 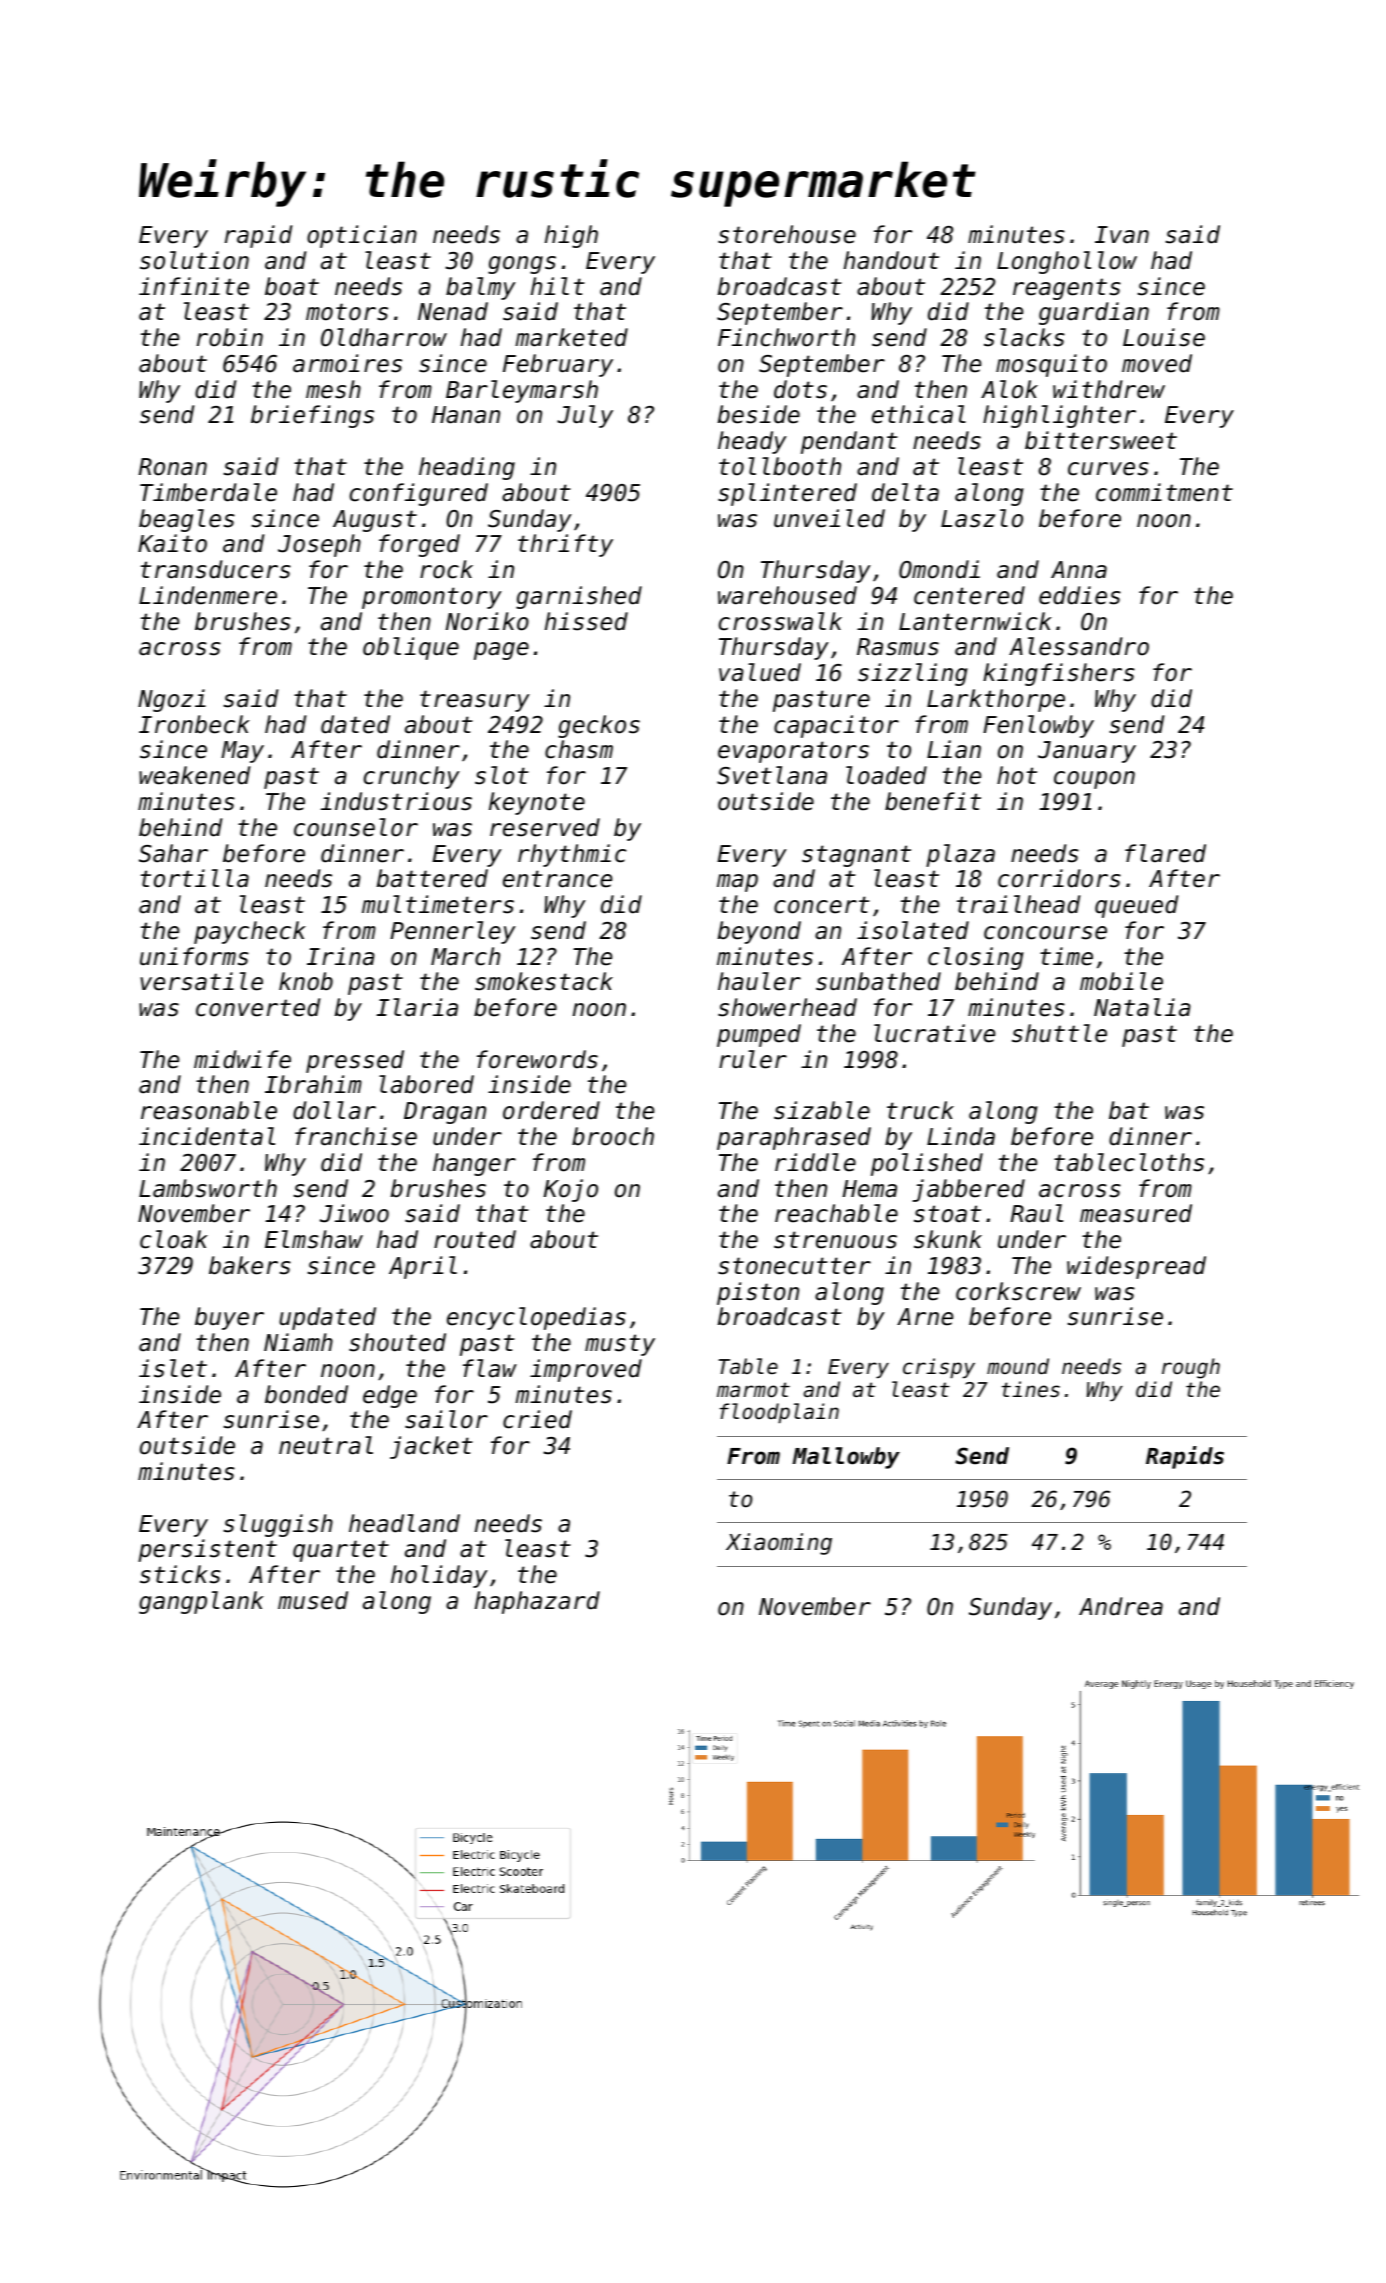 I want to click on withdrew, so click(x=1109, y=389).
